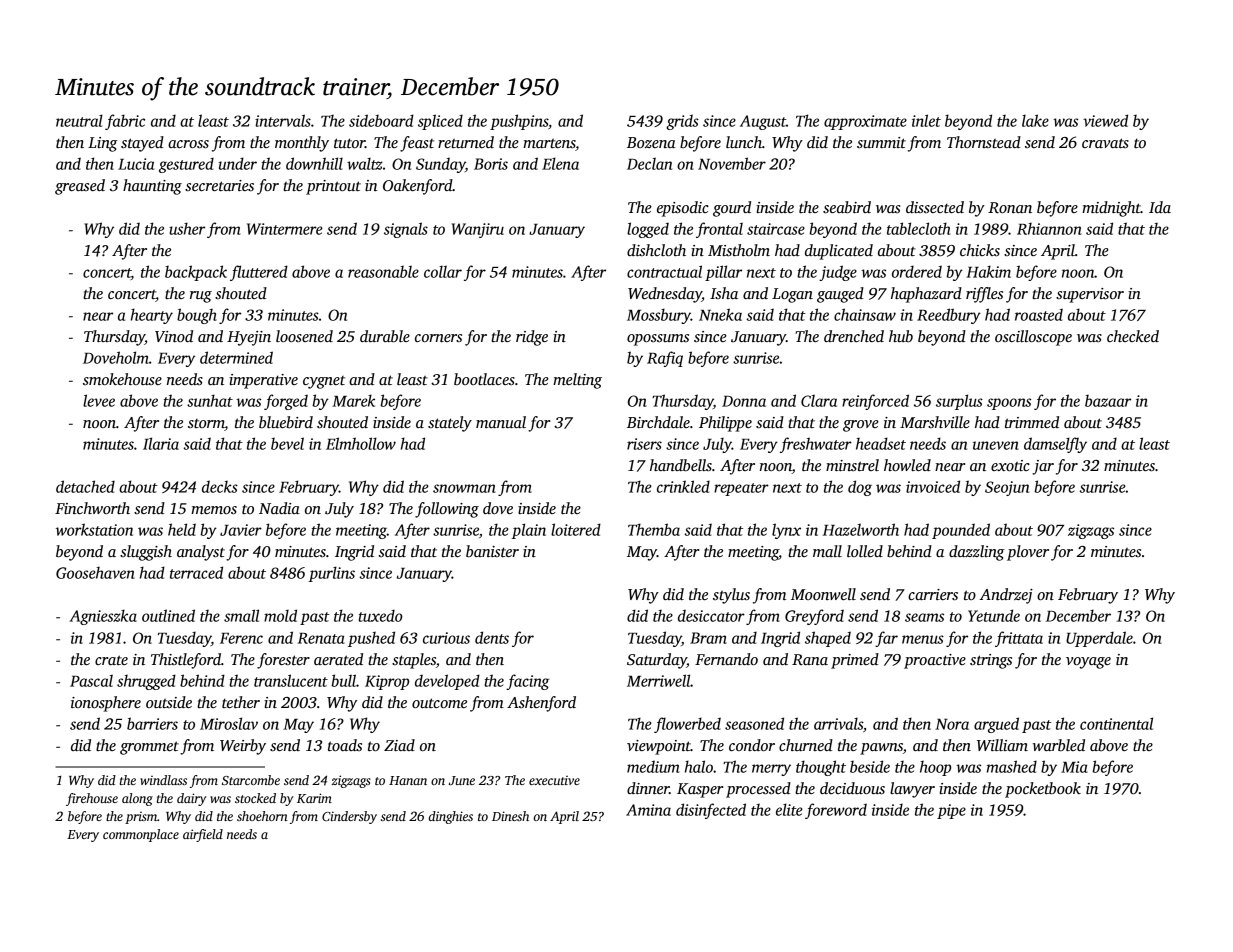 Image resolution: width=1233 pixels, height=952 pixels. I want to click on sluggish, so click(146, 553).
